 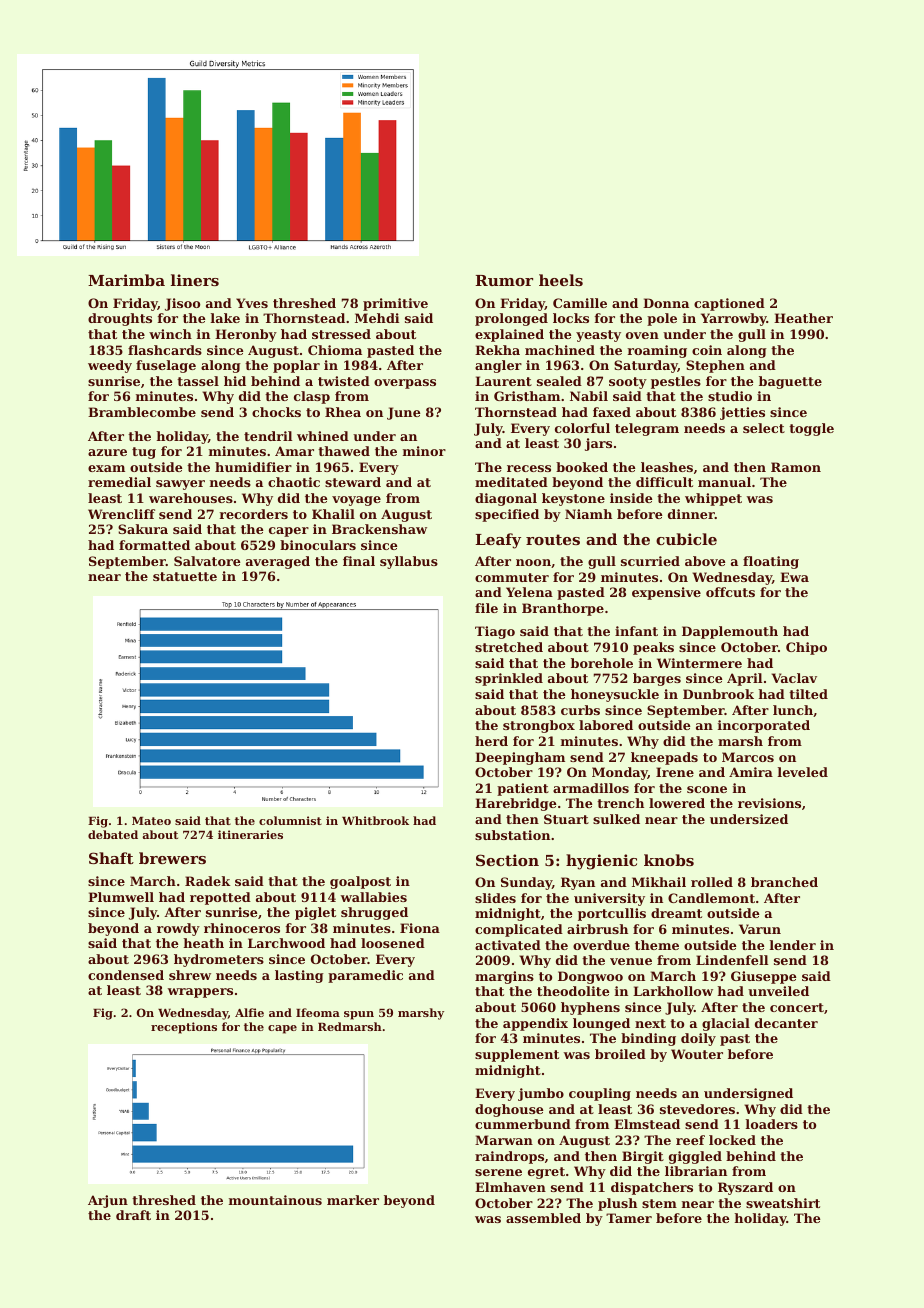 What do you see at coordinates (108, 1201) in the screenshot?
I see `Arjun` at bounding box center [108, 1201].
